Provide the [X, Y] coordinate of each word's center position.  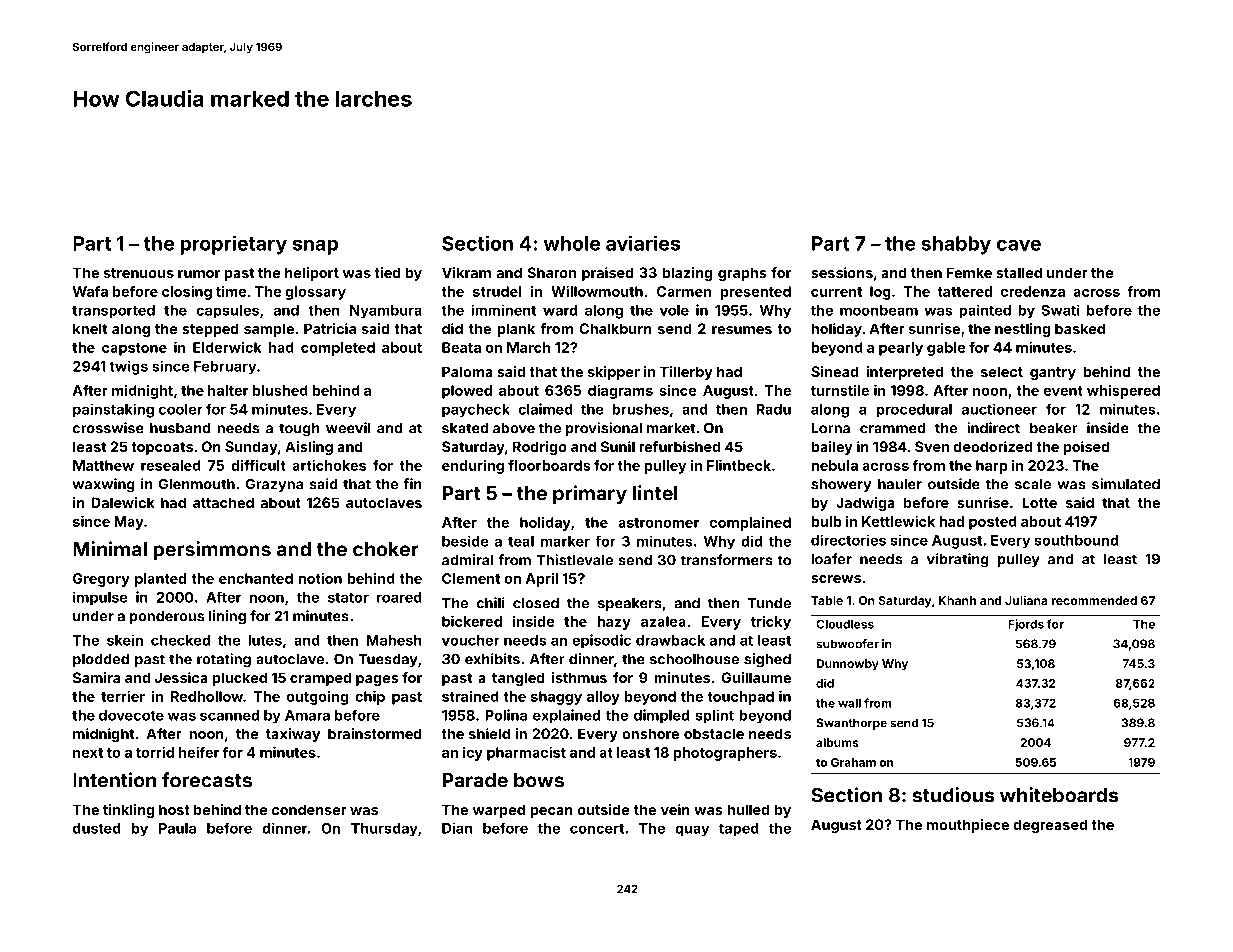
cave [1019, 245]
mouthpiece [968, 826]
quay [692, 831]
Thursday [384, 830]
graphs [742, 274]
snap [315, 247]
